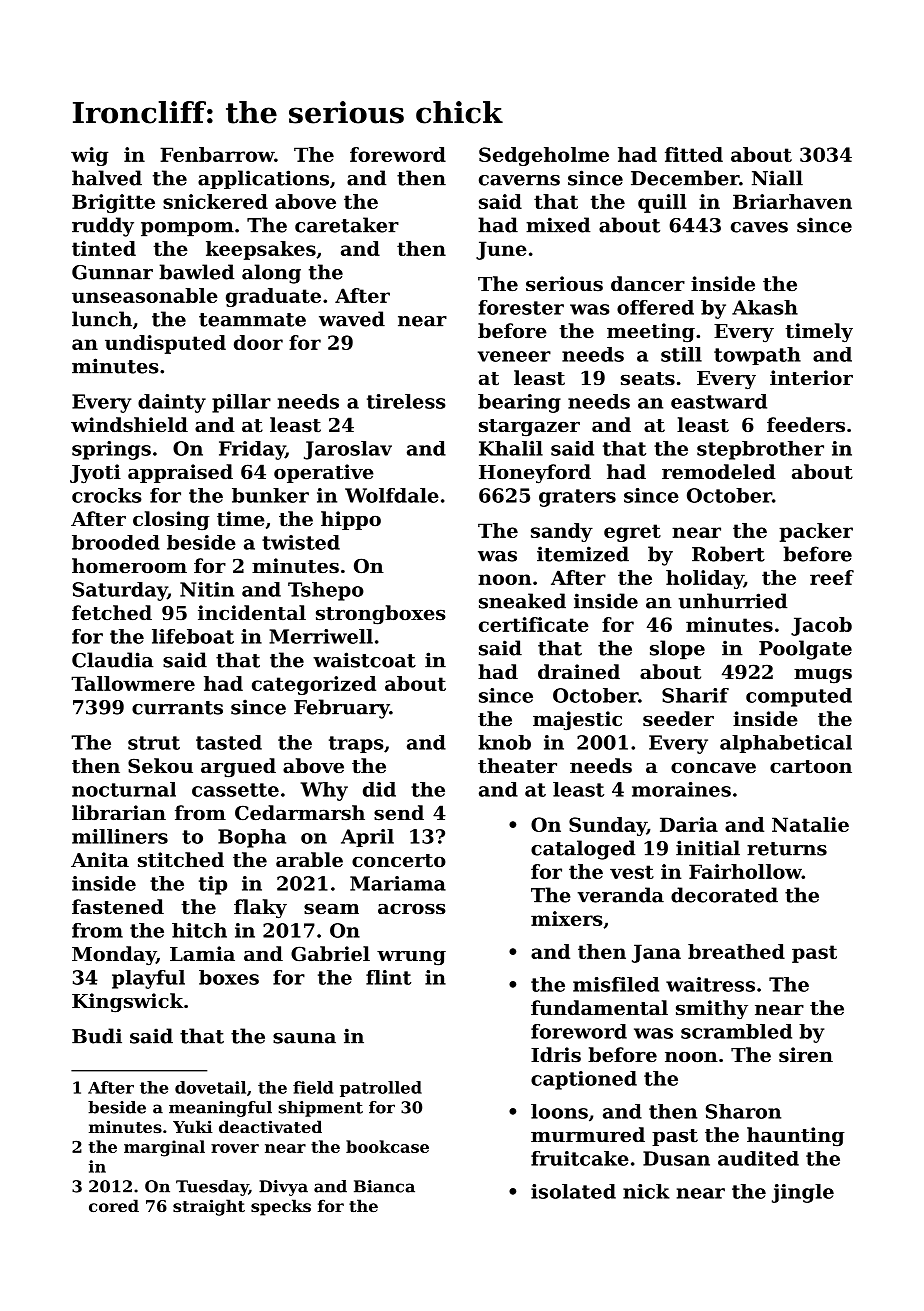  I want to click on jingle, so click(803, 1193).
